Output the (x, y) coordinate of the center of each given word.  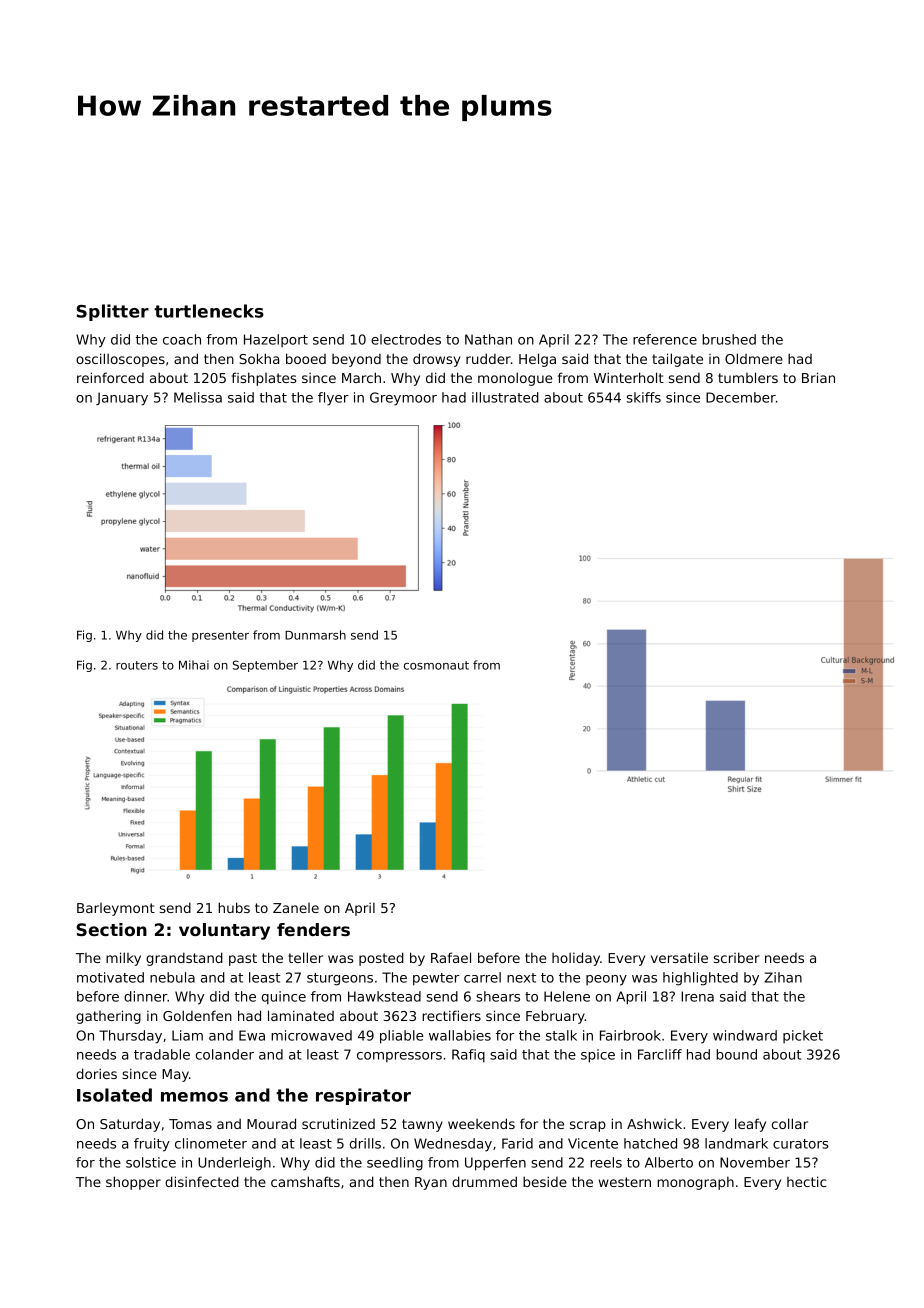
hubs (234, 907)
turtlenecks (209, 311)
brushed (729, 339)
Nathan (488, 339)
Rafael (451, 957)
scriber (737, 957)
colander (225, 1054)
